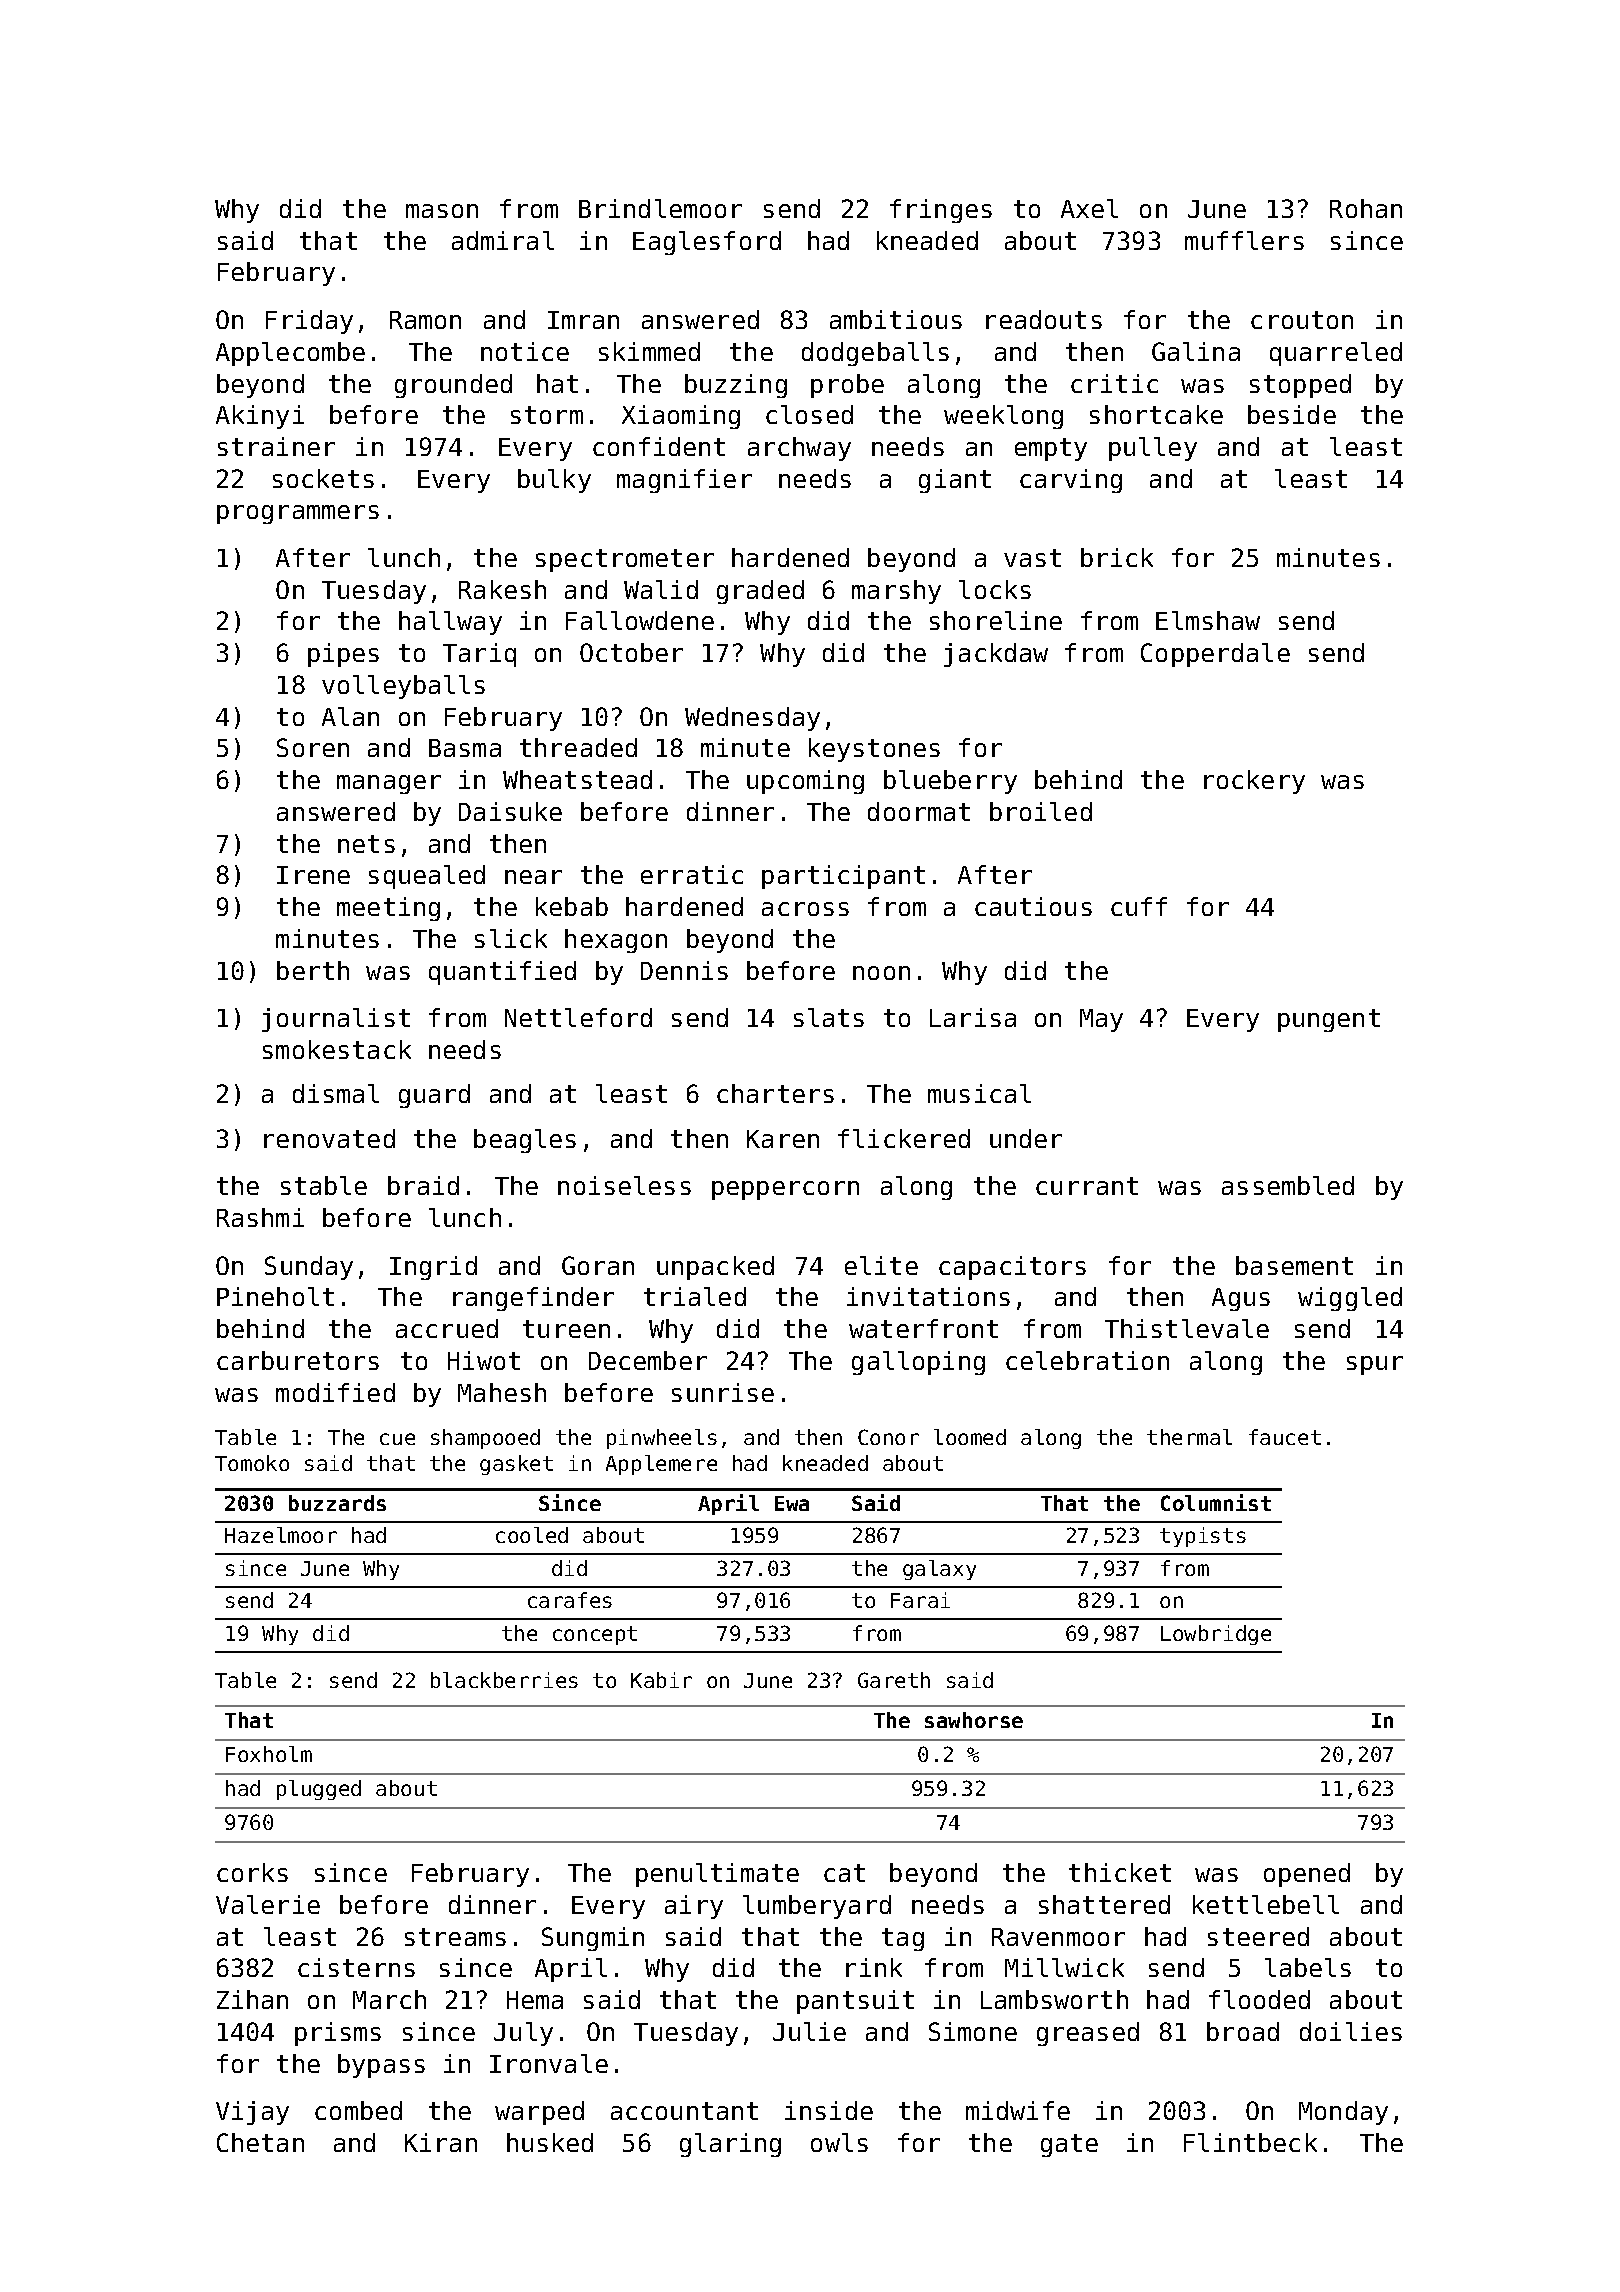 The image size is (1620, 2292). What do you see at coordinates (578, 1017) in the image?
I see `Nettleford` at bounding box center [578, 1017].
